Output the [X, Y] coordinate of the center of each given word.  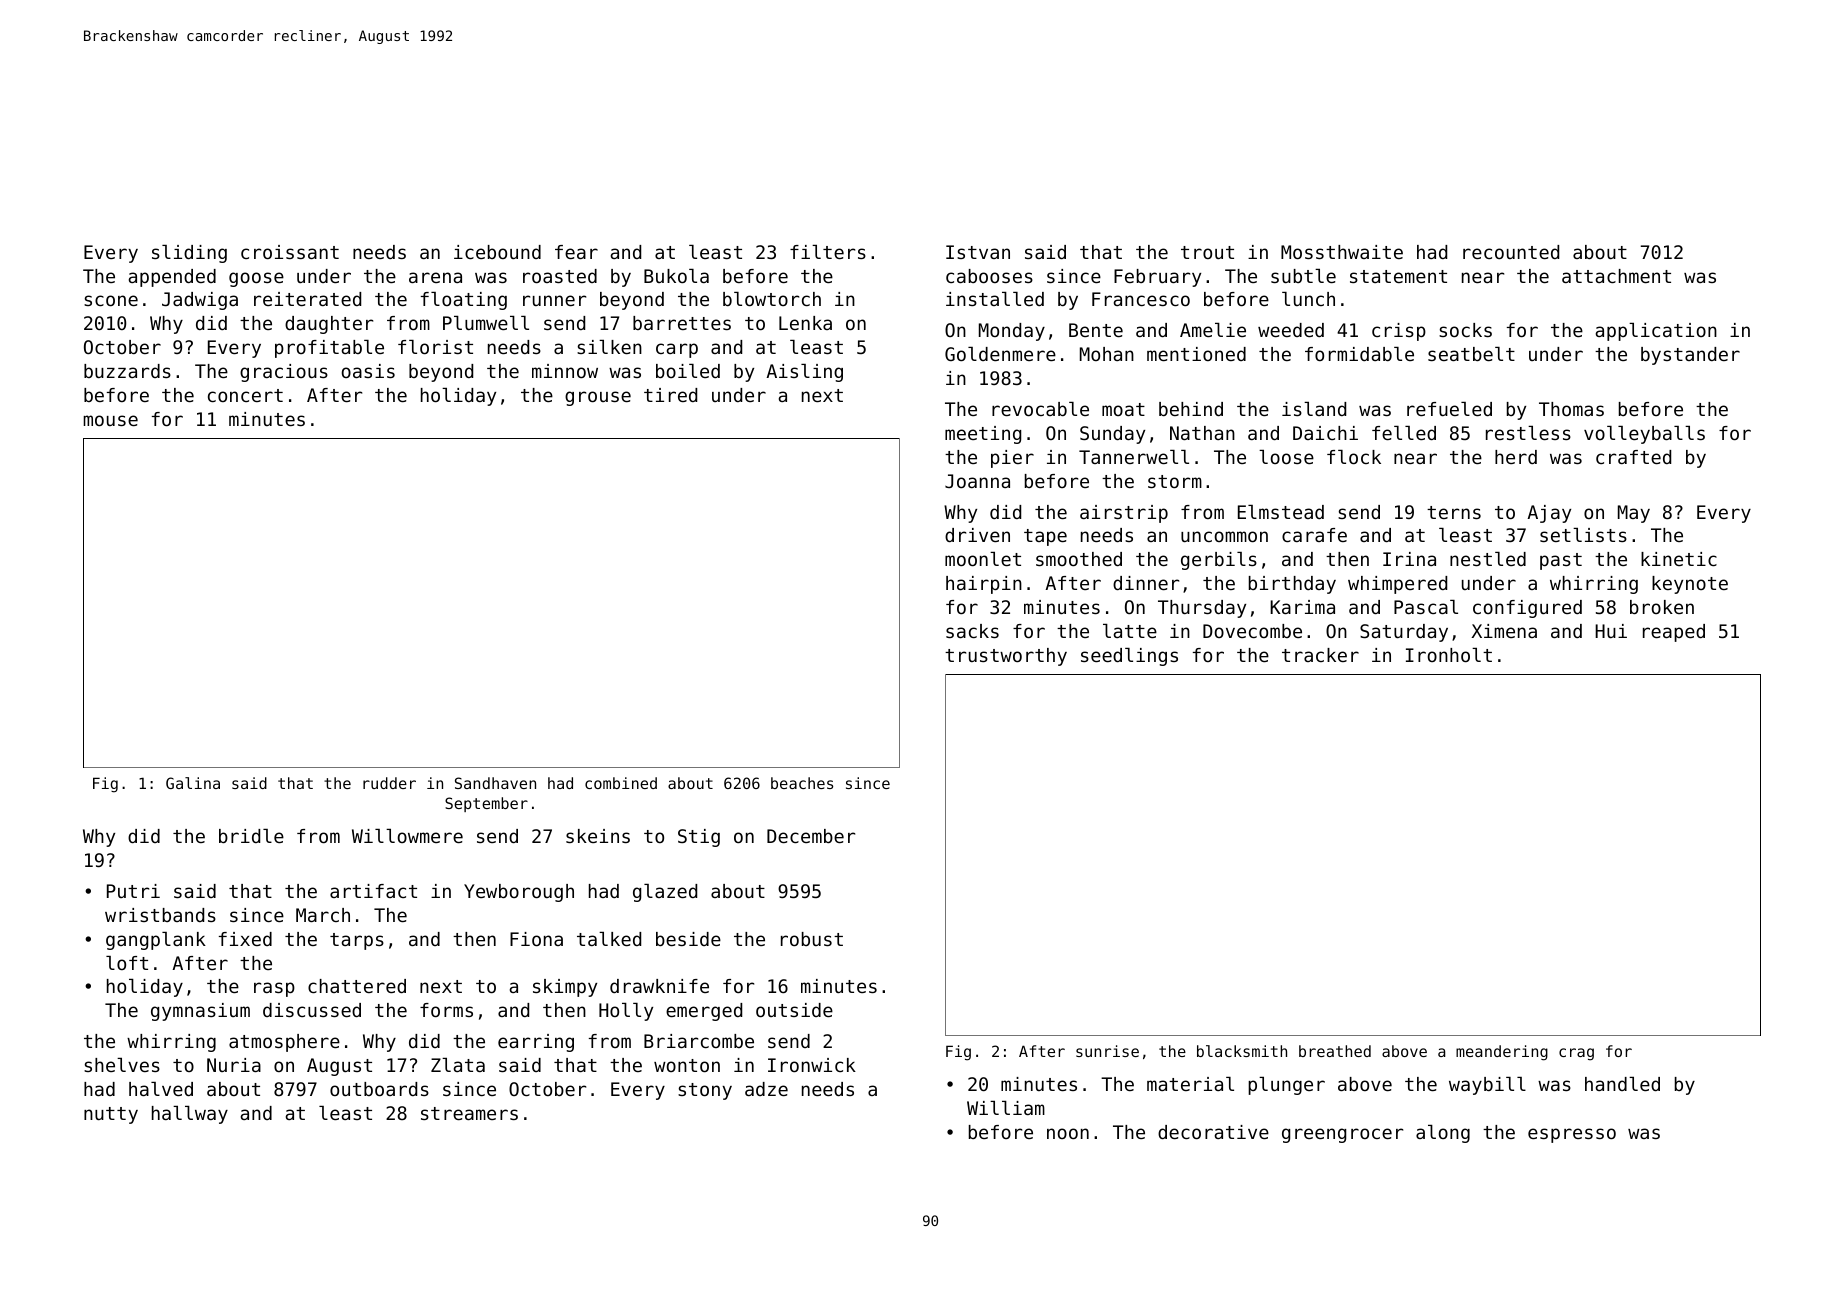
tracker [1320, 655]
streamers [469, 1113]
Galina [193, 783]
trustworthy [1006, 657]
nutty [111, 1115]
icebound [497, 252]
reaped [1674, 633]
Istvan [978, 252]
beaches [802, 783]
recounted [1511, 252]
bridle [251, 836]
